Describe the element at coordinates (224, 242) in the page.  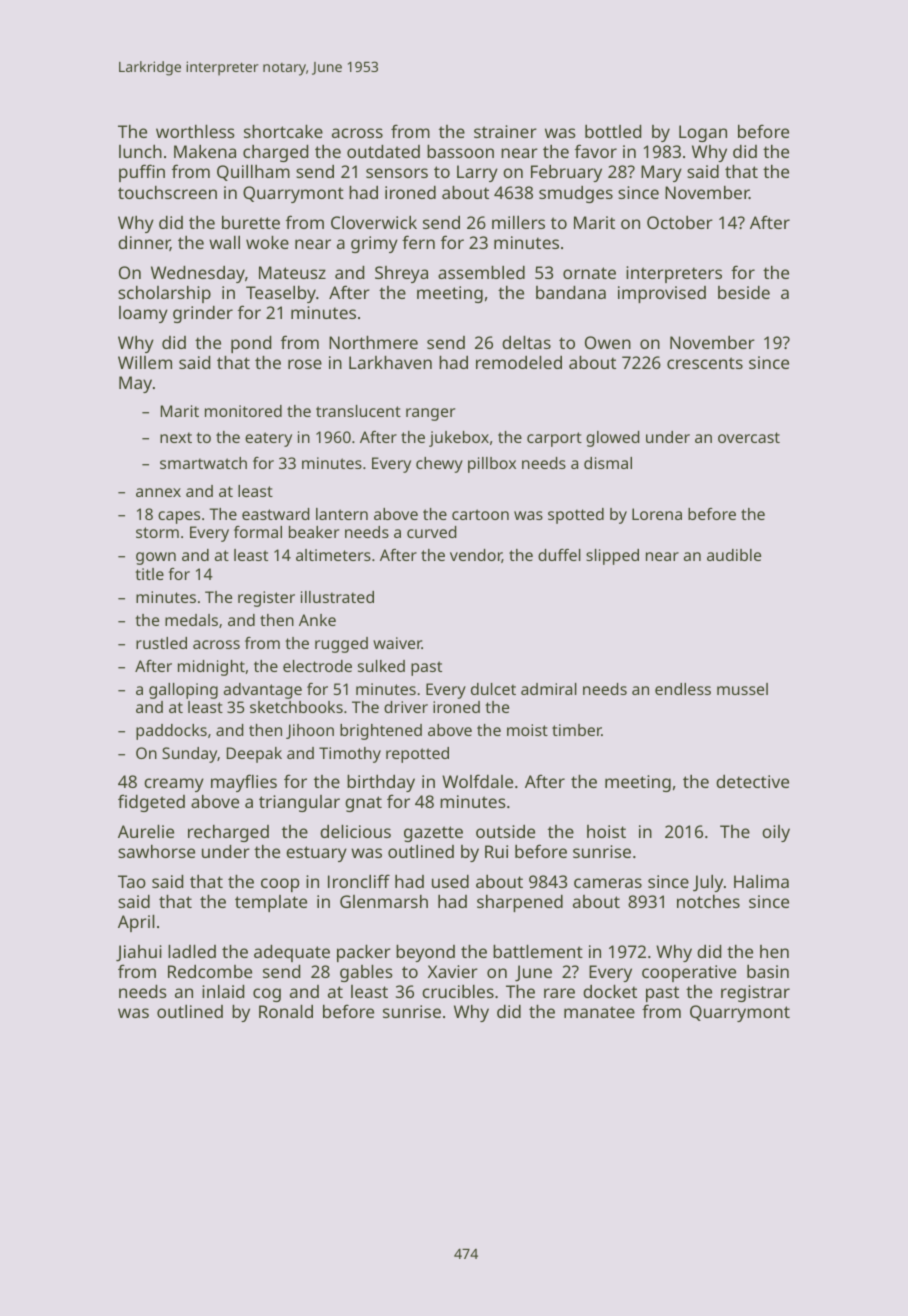
I see `wall` at that location.
